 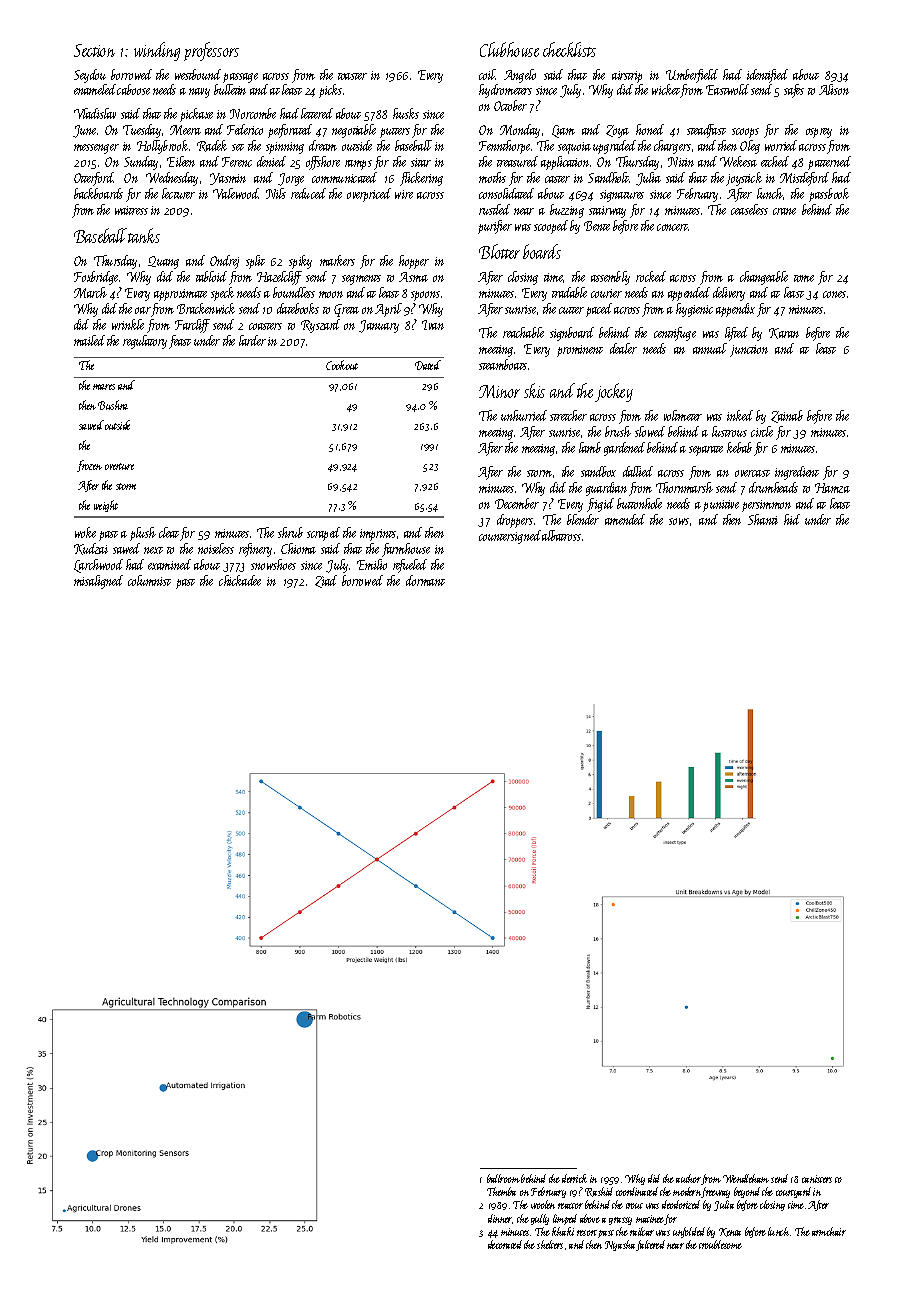 I want to click on canisters, so click(x=817, y=1179).
